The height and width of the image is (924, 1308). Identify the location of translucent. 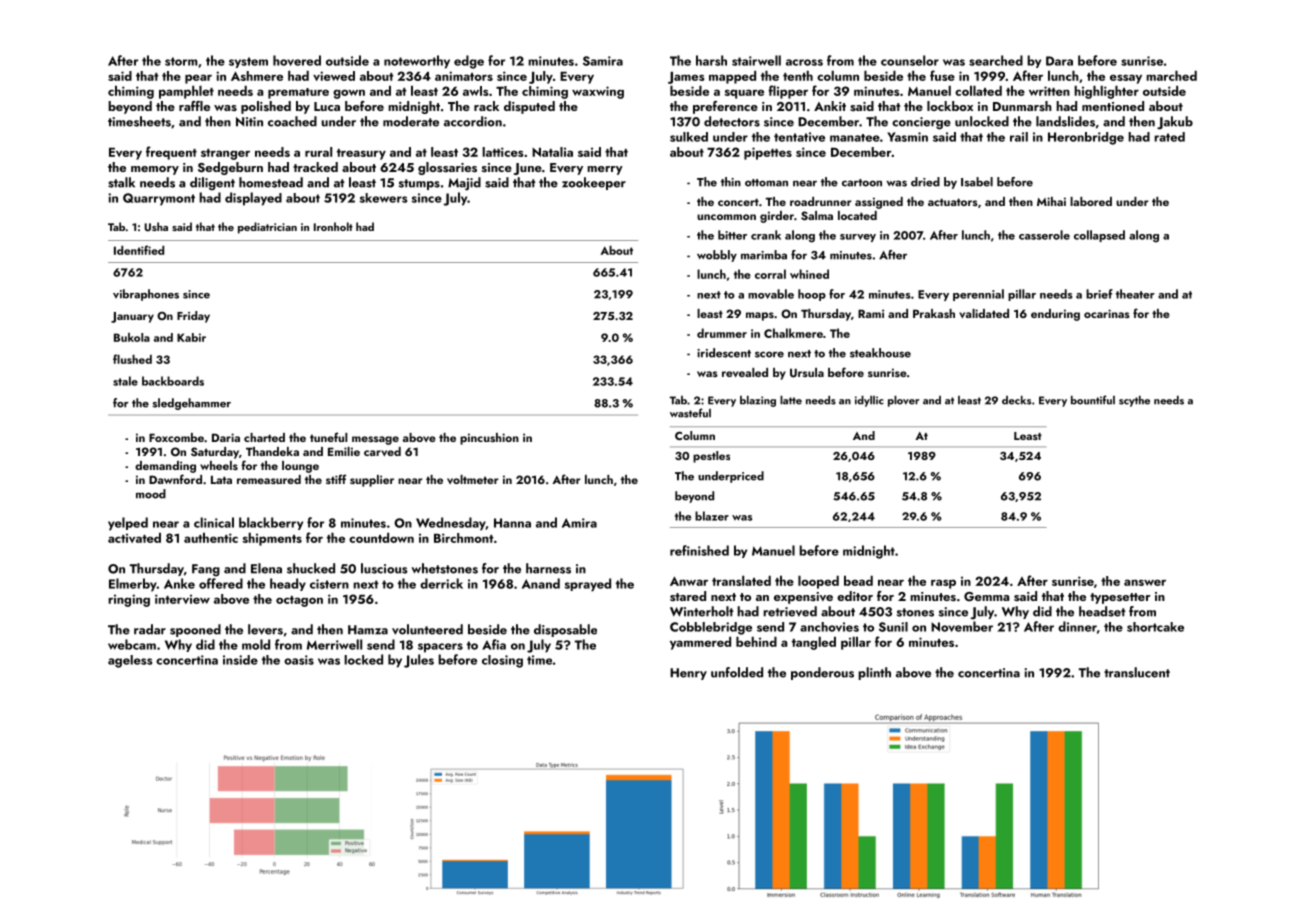
(1137, 672).
